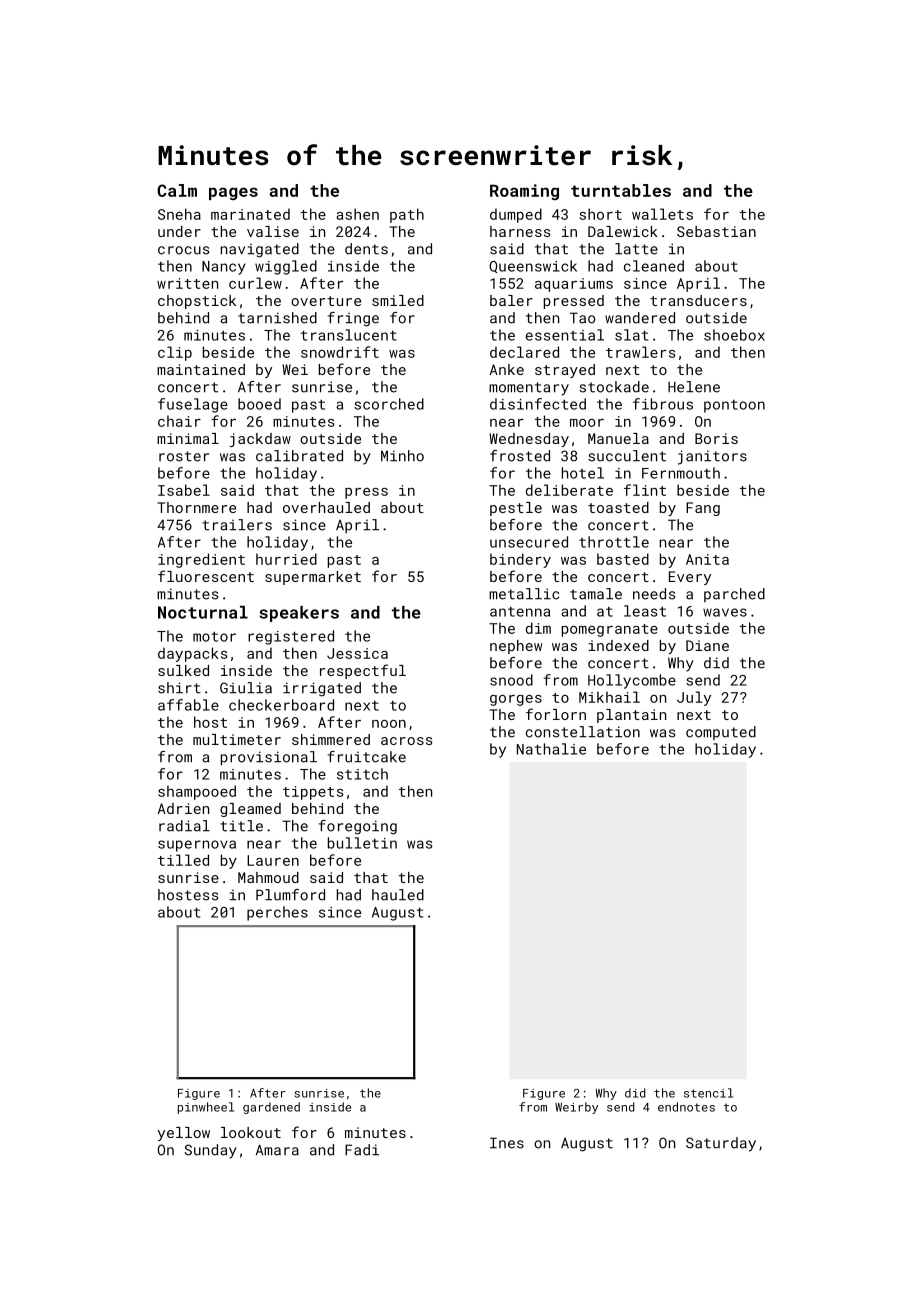 This screenshot has width=924, height=1311. I want to click on overture, so click(326, 301).
